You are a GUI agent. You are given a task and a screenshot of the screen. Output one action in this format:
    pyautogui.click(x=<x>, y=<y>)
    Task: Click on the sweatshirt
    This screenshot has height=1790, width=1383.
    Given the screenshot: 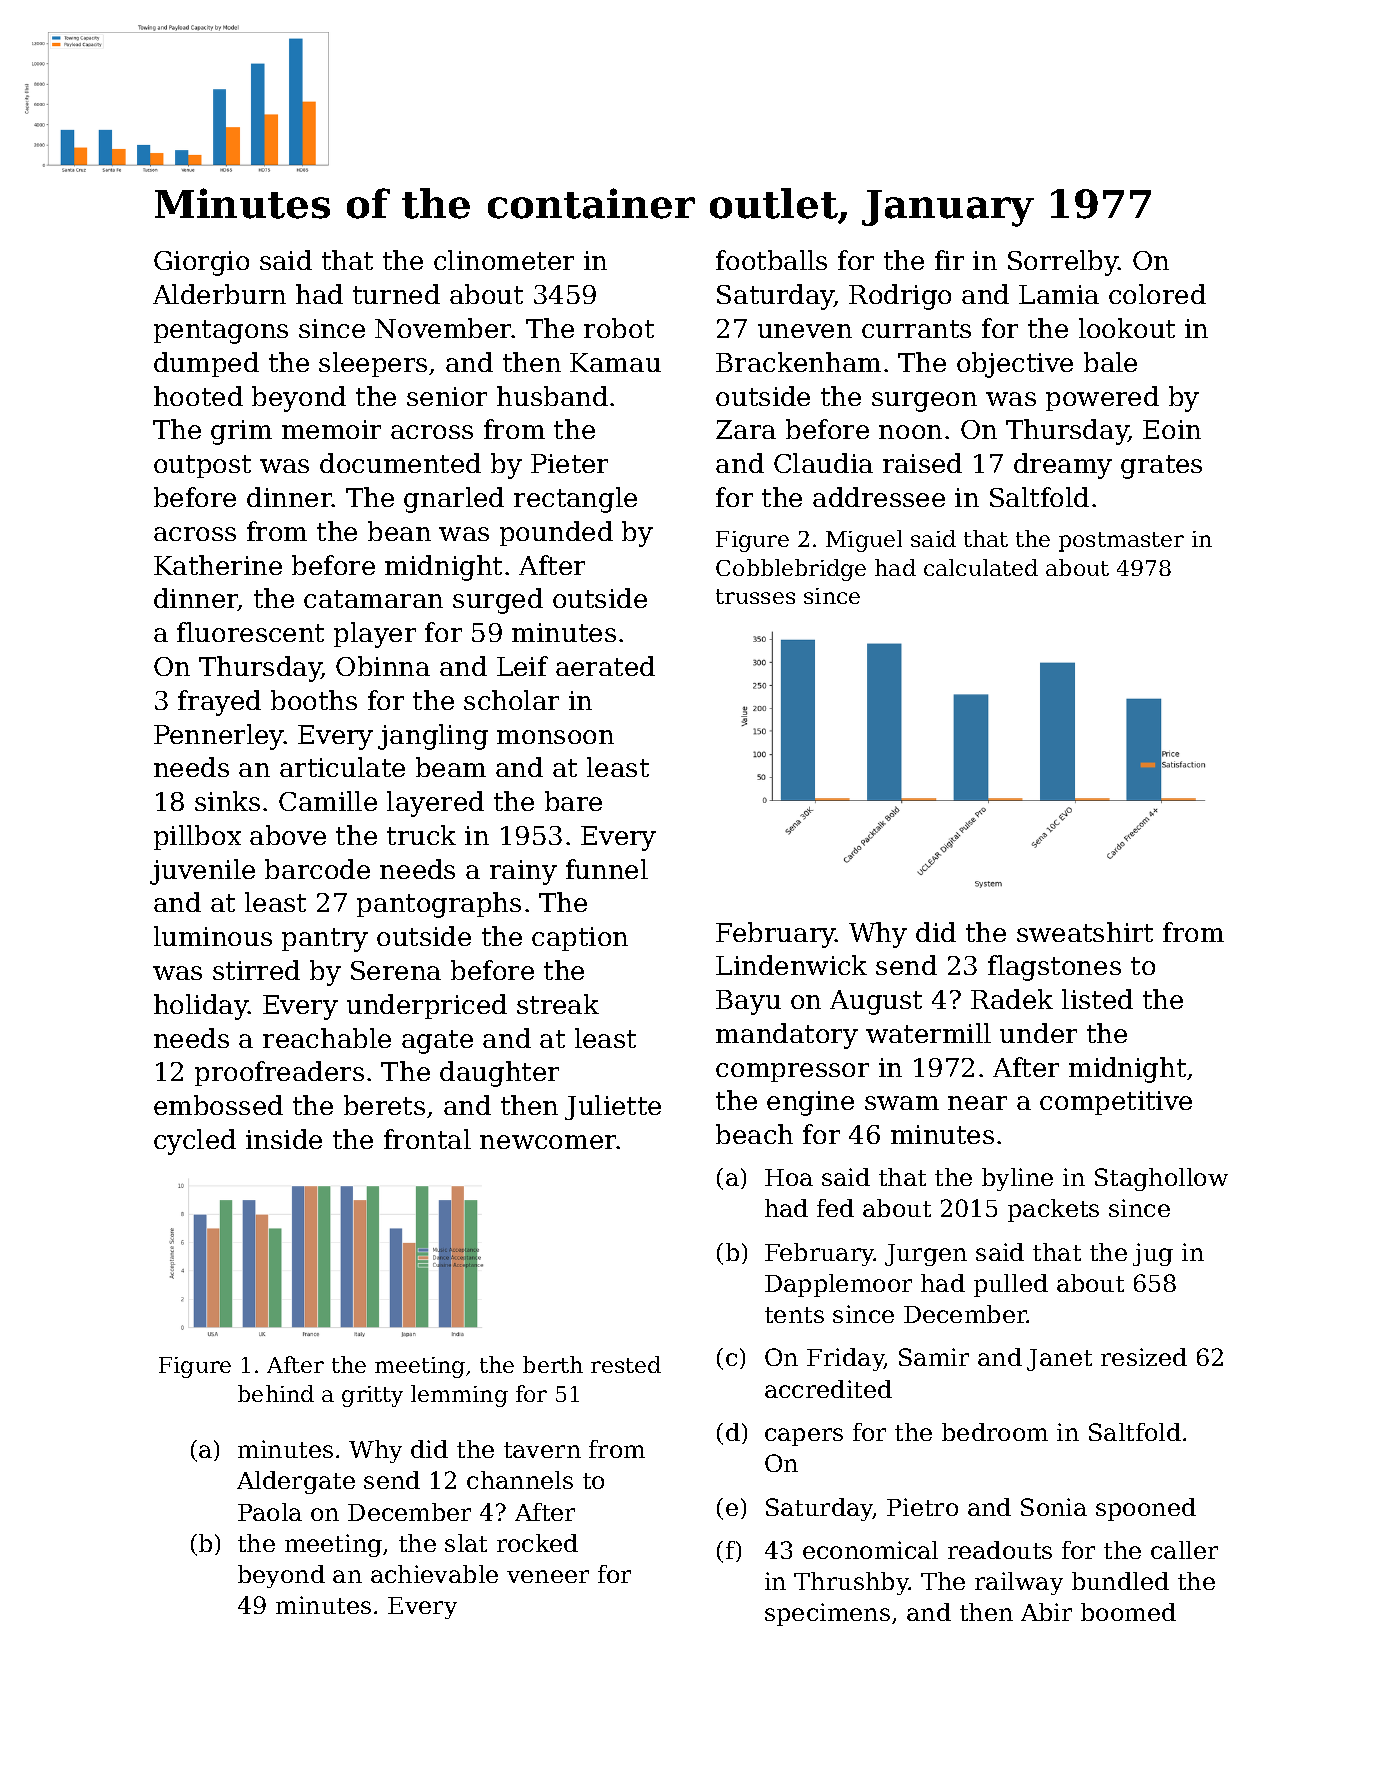 What is the action you would take?
    pyautogui.click(x=1085, y=932)
